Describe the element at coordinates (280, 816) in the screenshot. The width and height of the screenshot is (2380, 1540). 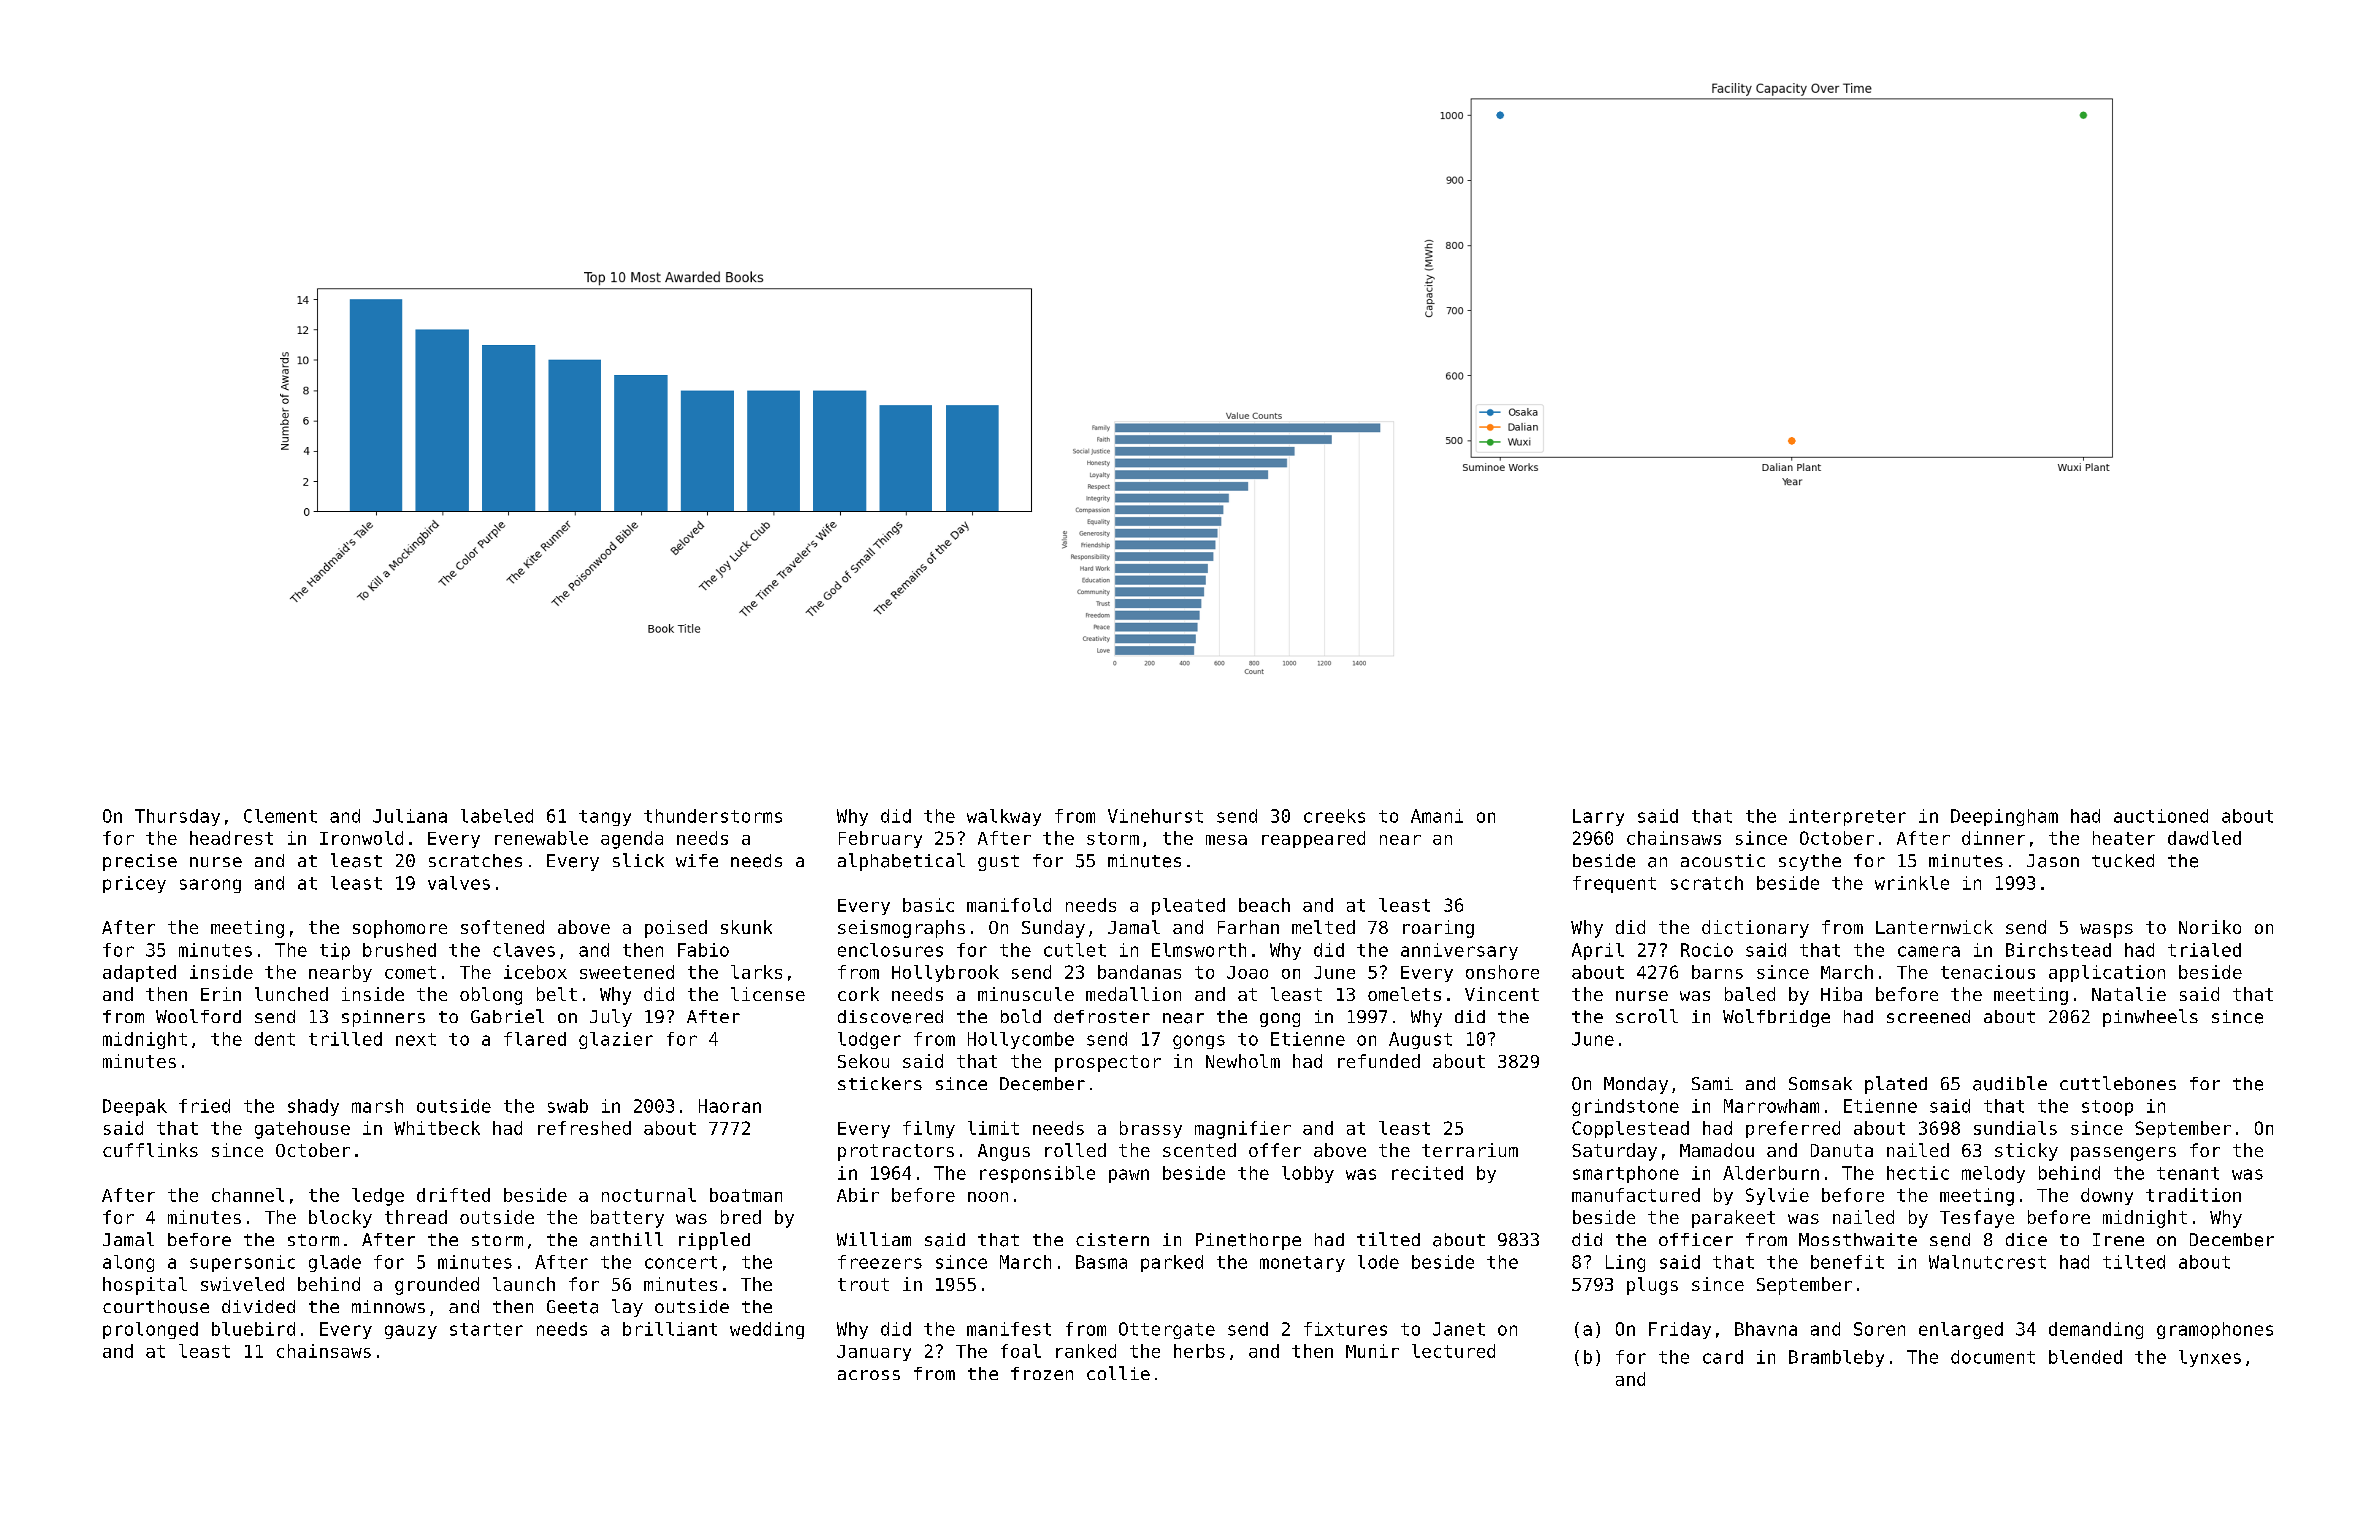
I see `Clement` at that location.
